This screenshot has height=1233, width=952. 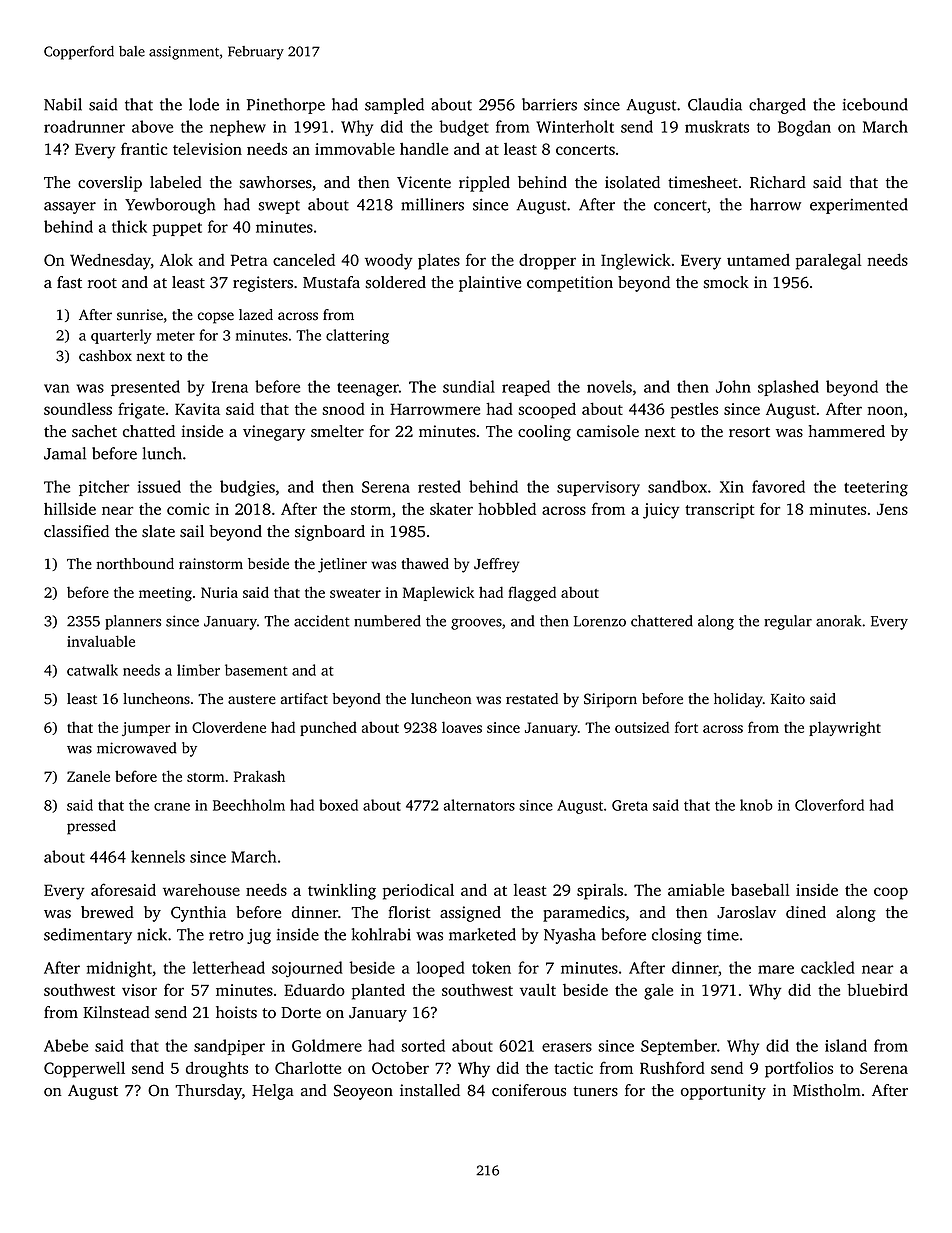 What do you see at coordinates (532, 699) in the screenshot?
I see `restated` at bounding box center [532, 699].
